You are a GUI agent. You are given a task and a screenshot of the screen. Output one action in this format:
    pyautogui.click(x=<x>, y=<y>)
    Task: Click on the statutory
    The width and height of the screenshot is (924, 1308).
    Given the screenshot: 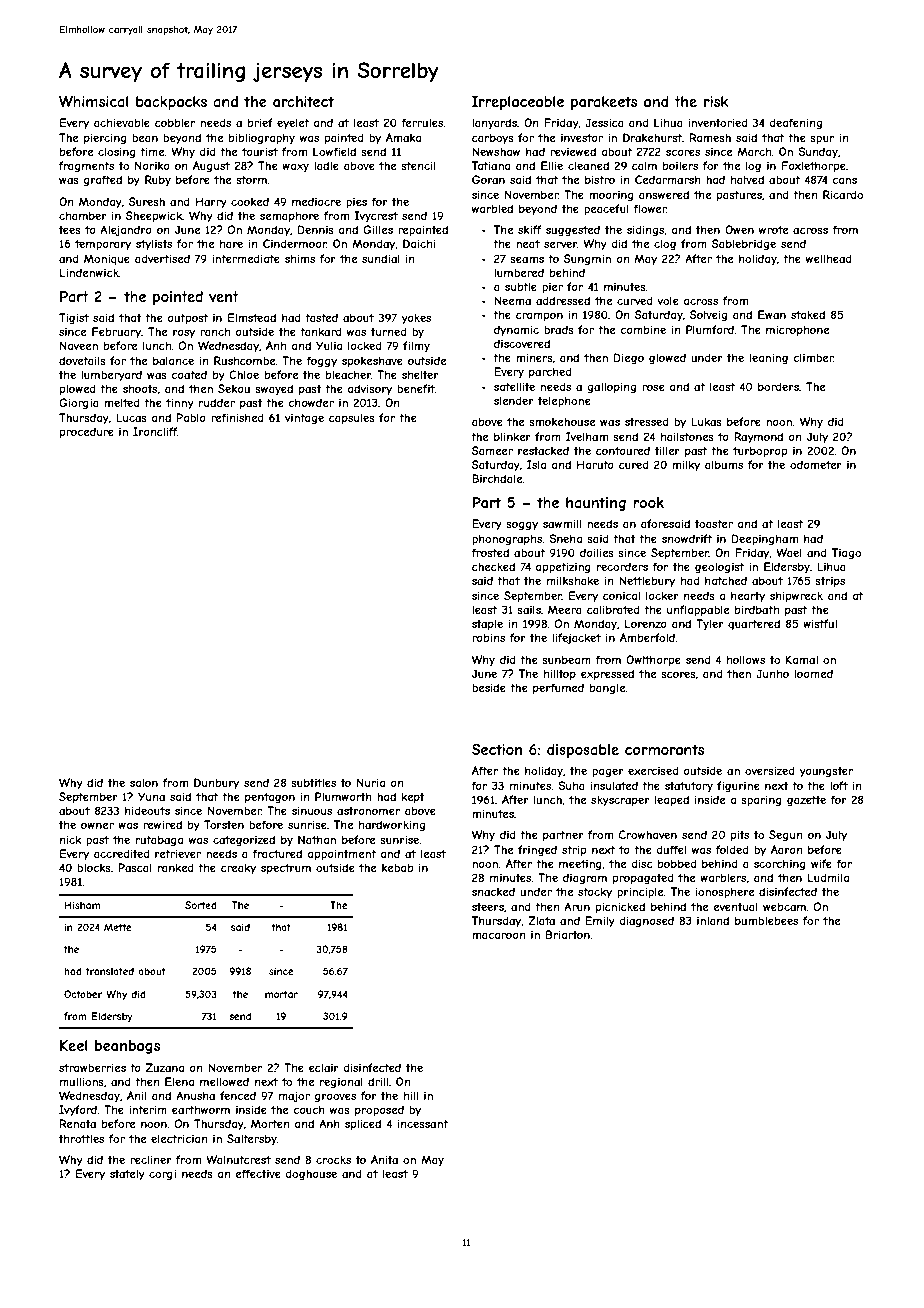 What is the action you would take?
    pyautogui.click(x=689, y=787)
